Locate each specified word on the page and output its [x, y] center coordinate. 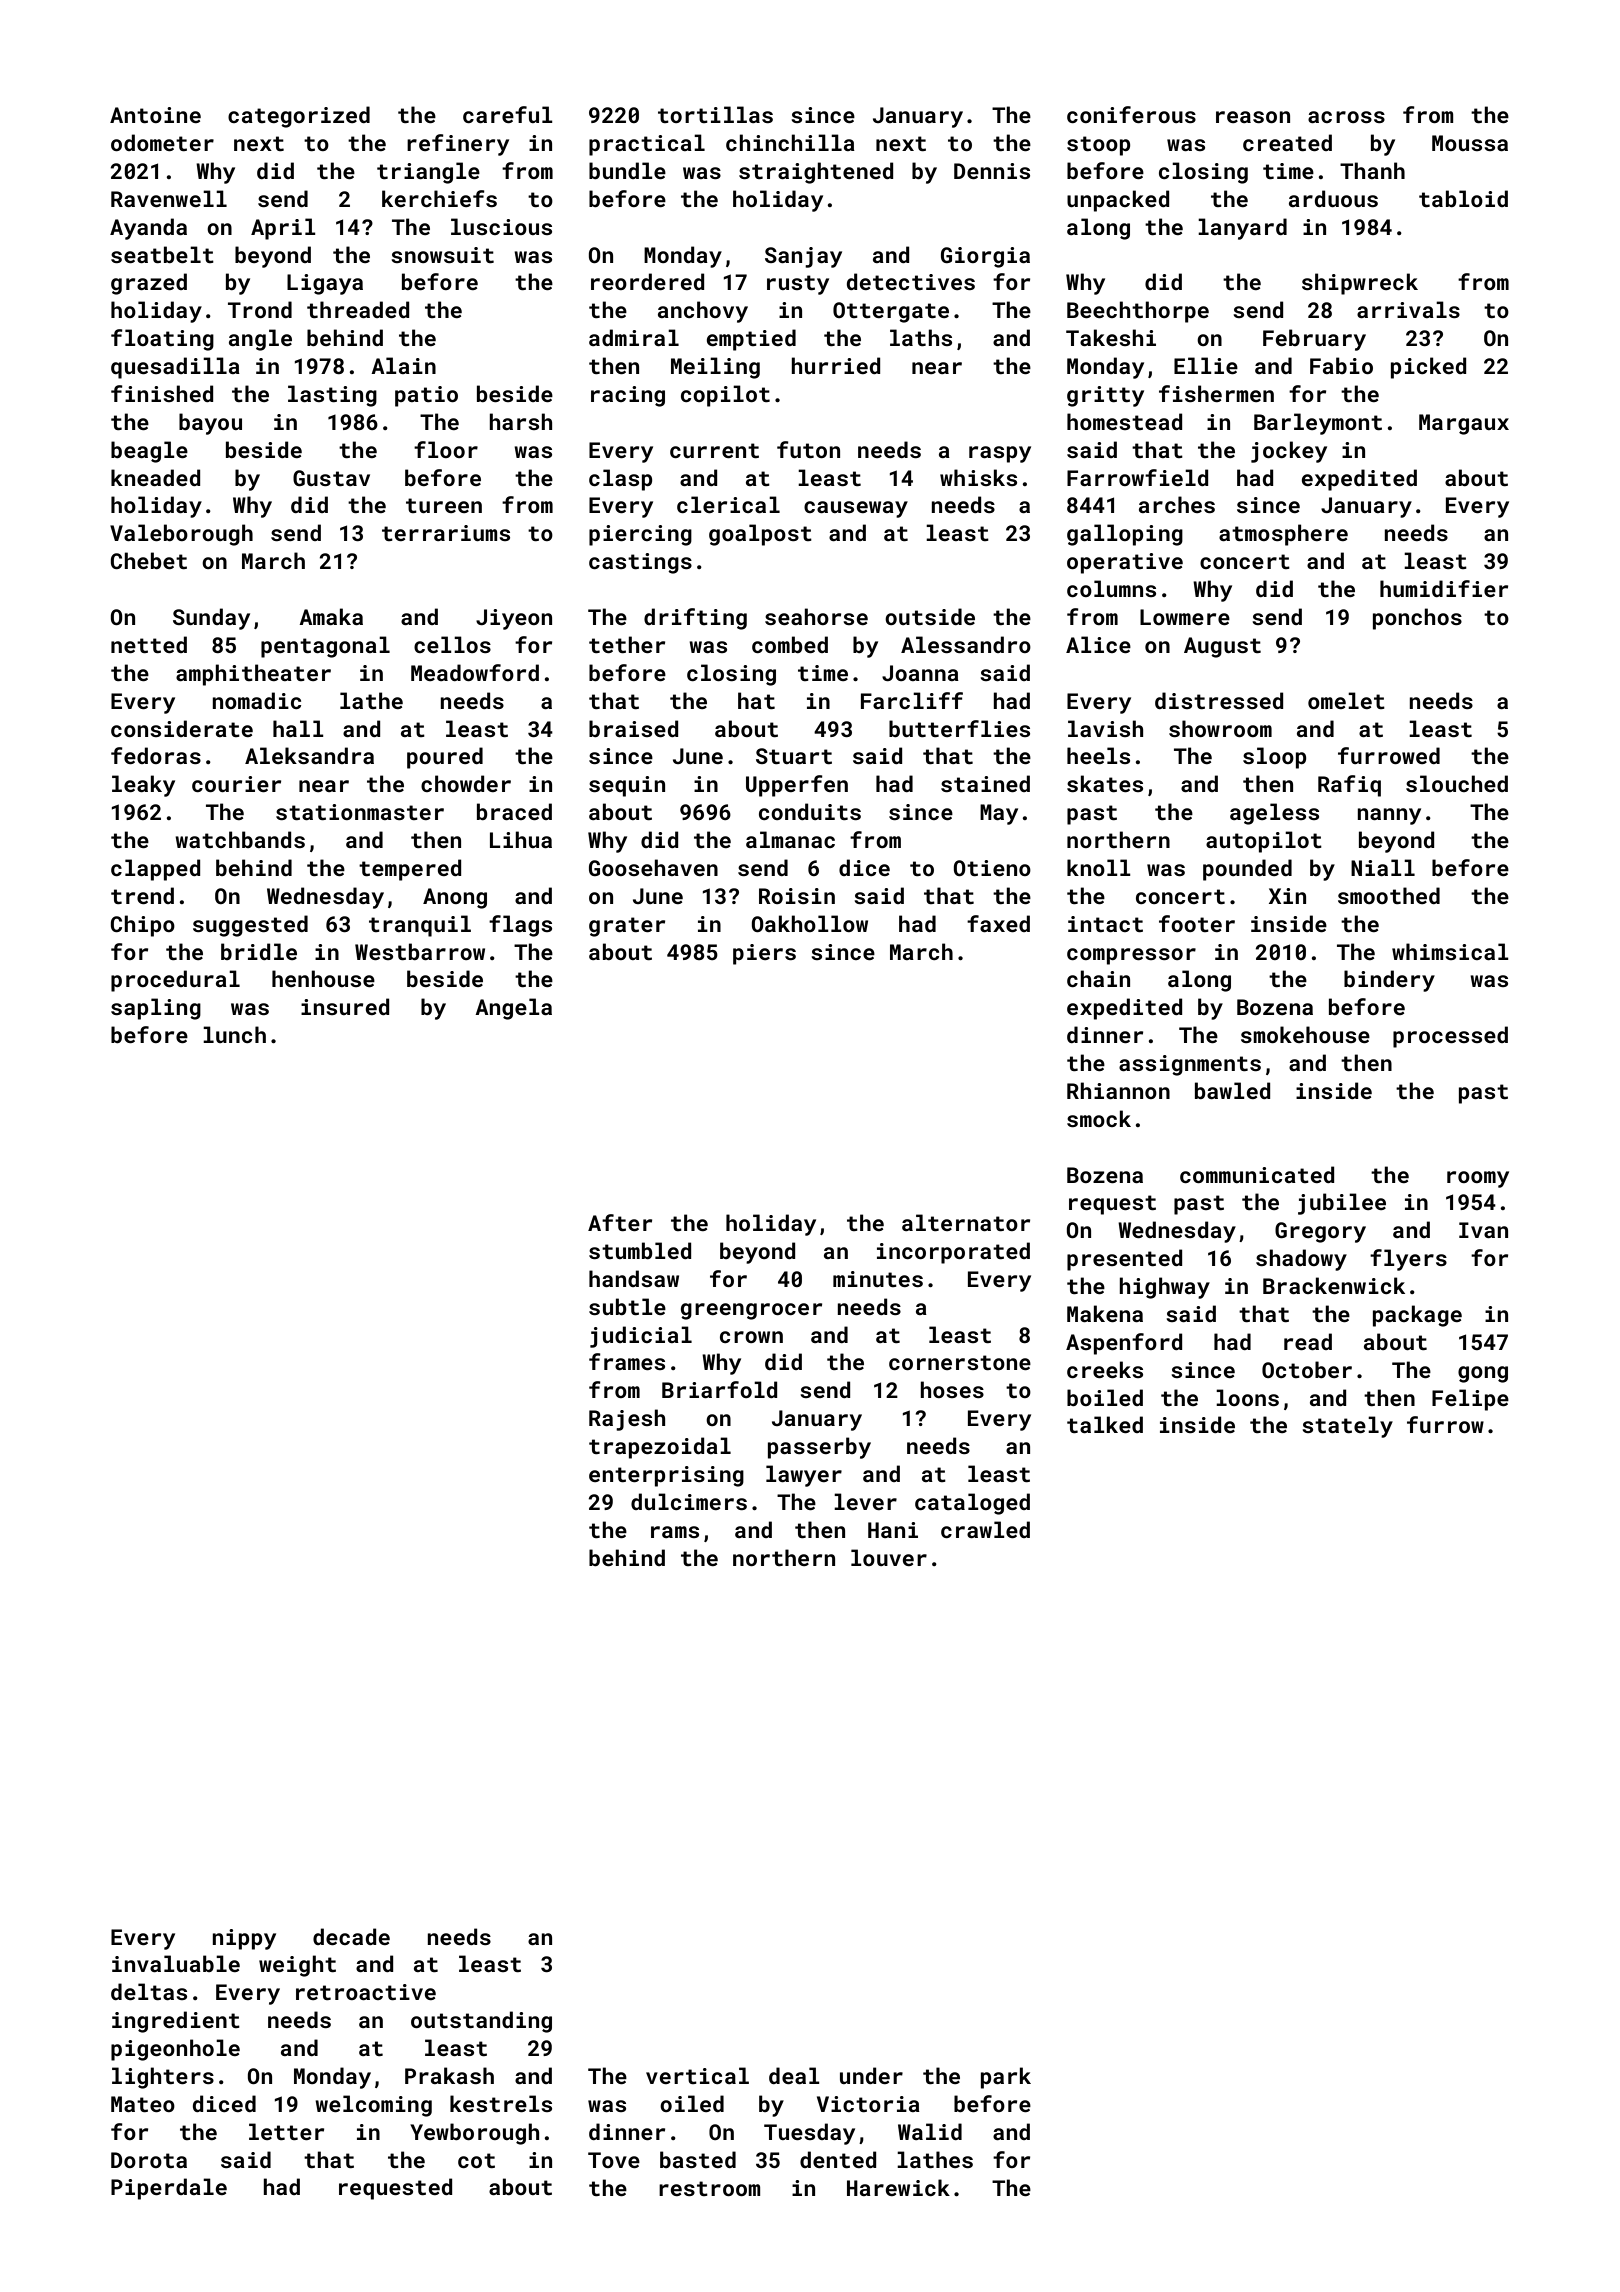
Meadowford [475, 672]
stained [985, 783]
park [1006, 2078]
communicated [1257, 1174]
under [871, 2075]
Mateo [143, 2104]
